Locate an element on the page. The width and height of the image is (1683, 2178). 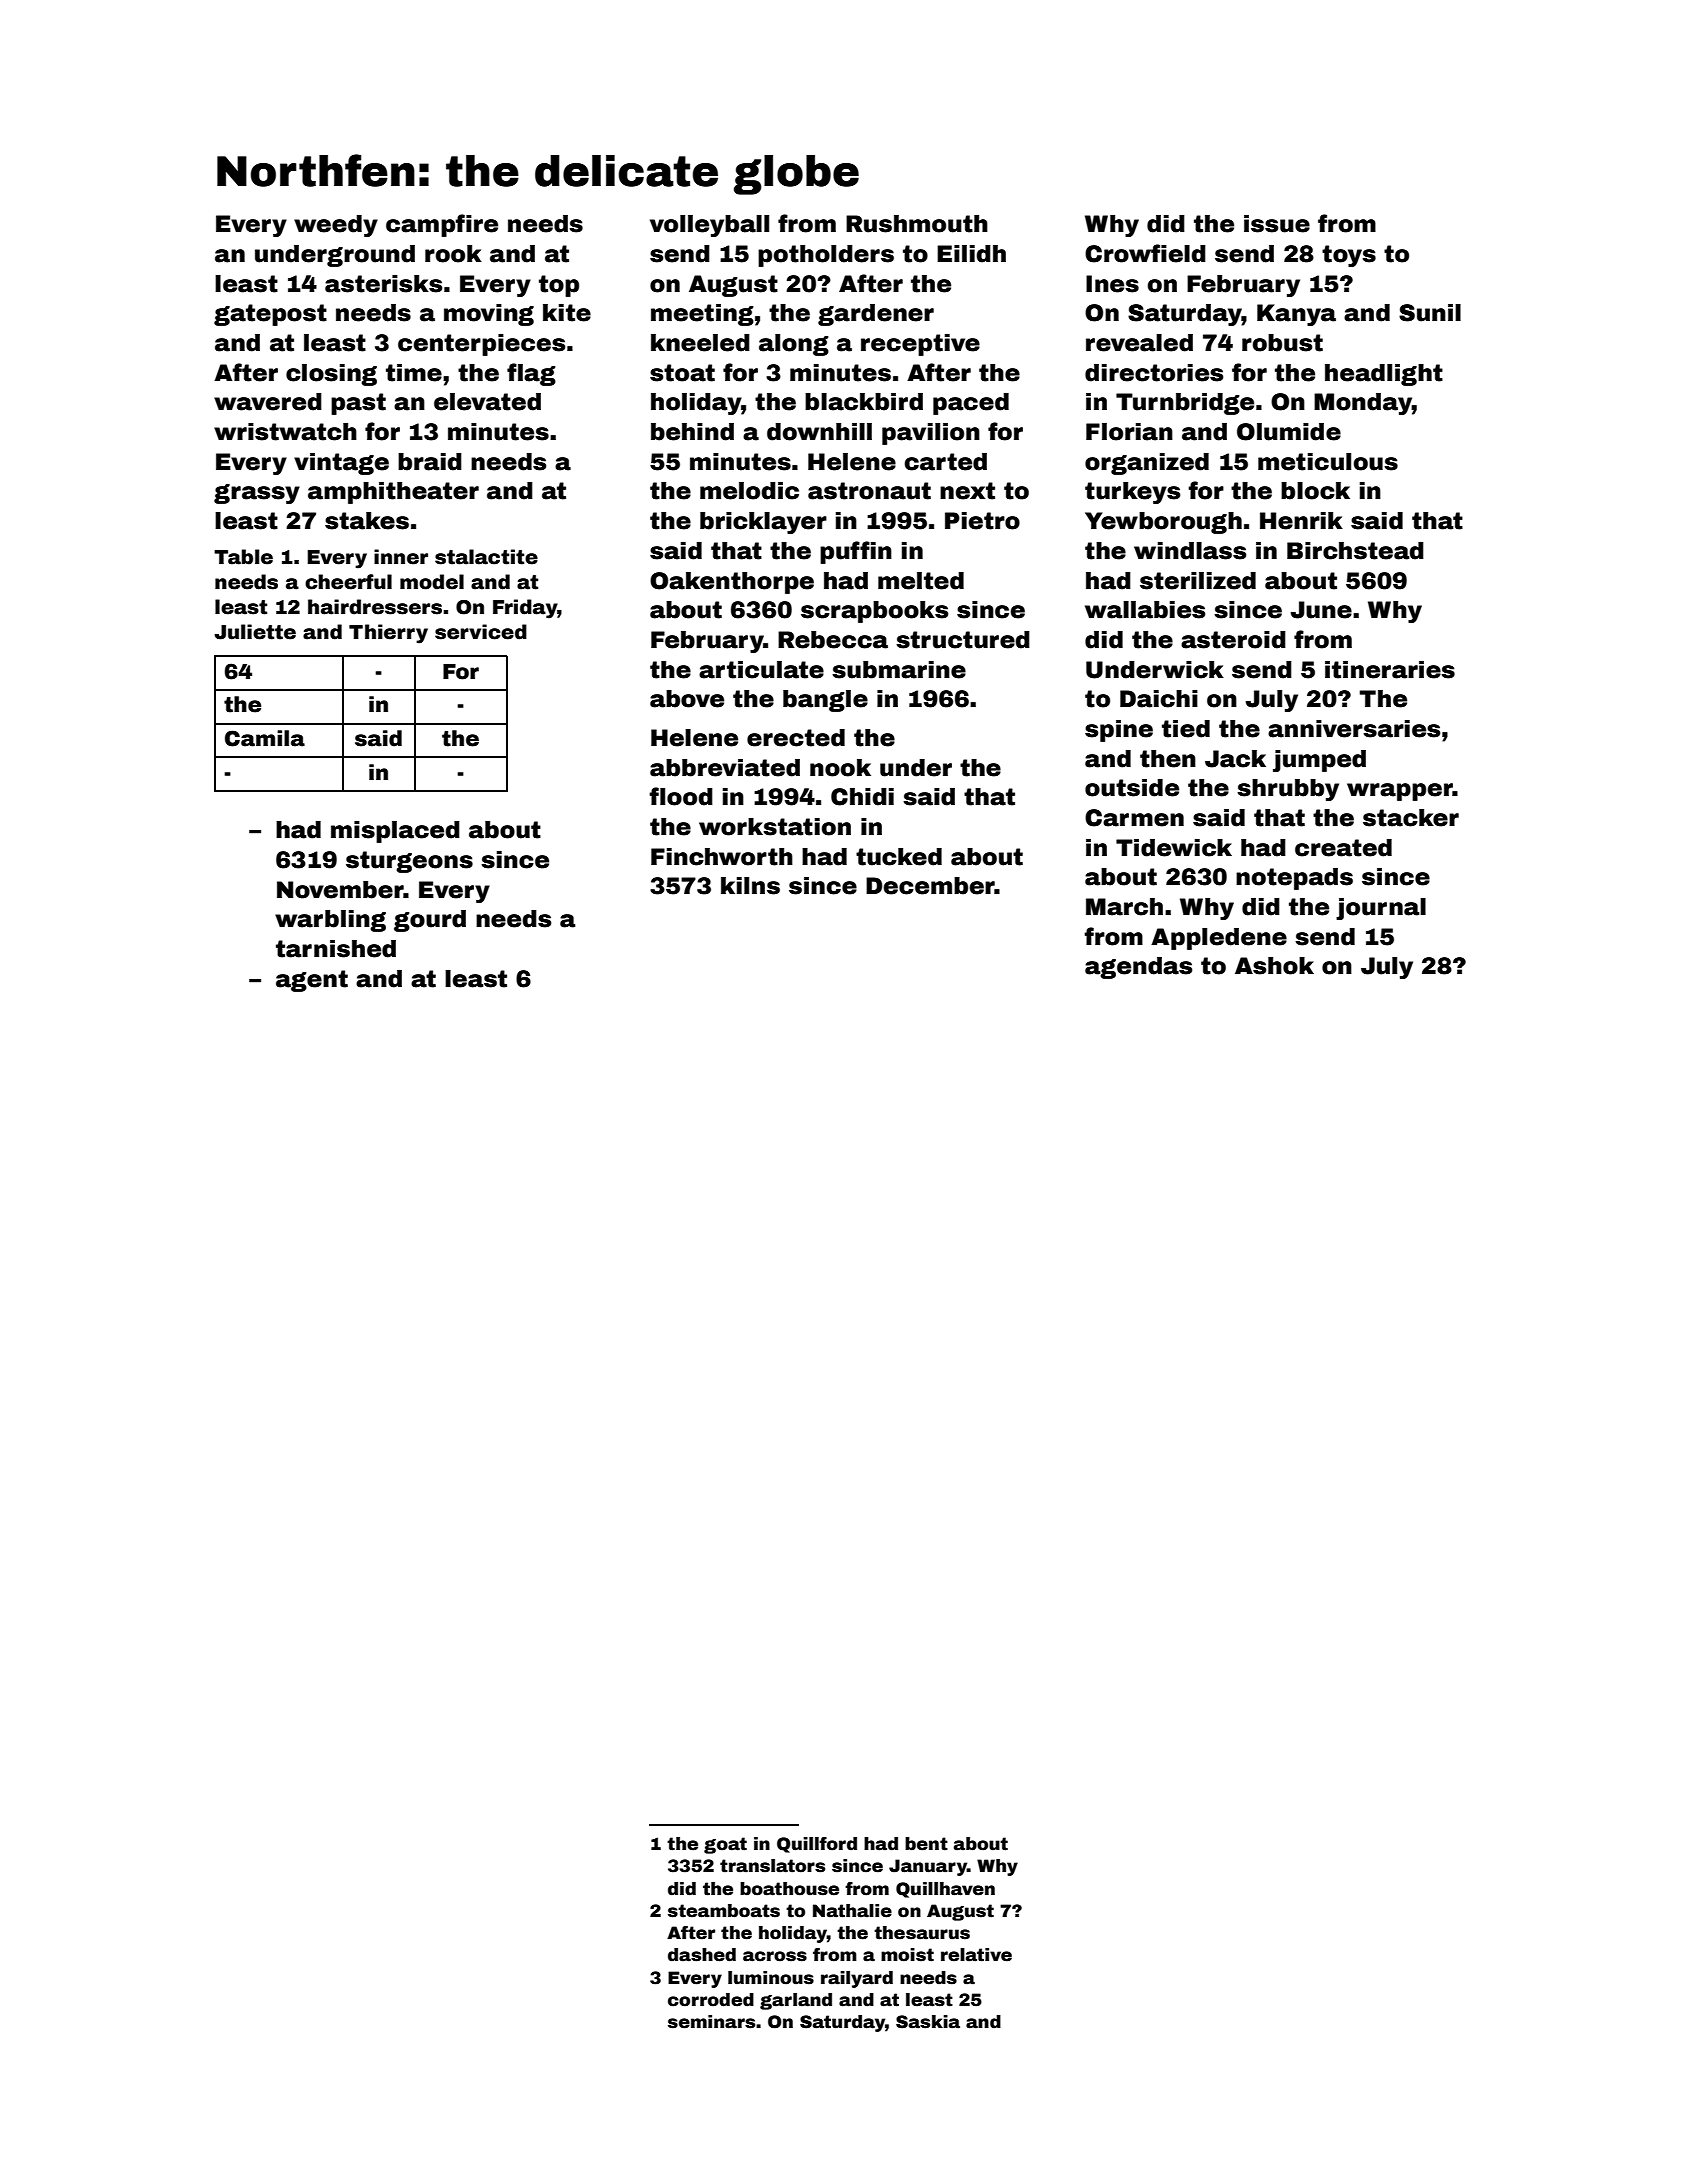
stacker is located at coordinates (1411, 818).
